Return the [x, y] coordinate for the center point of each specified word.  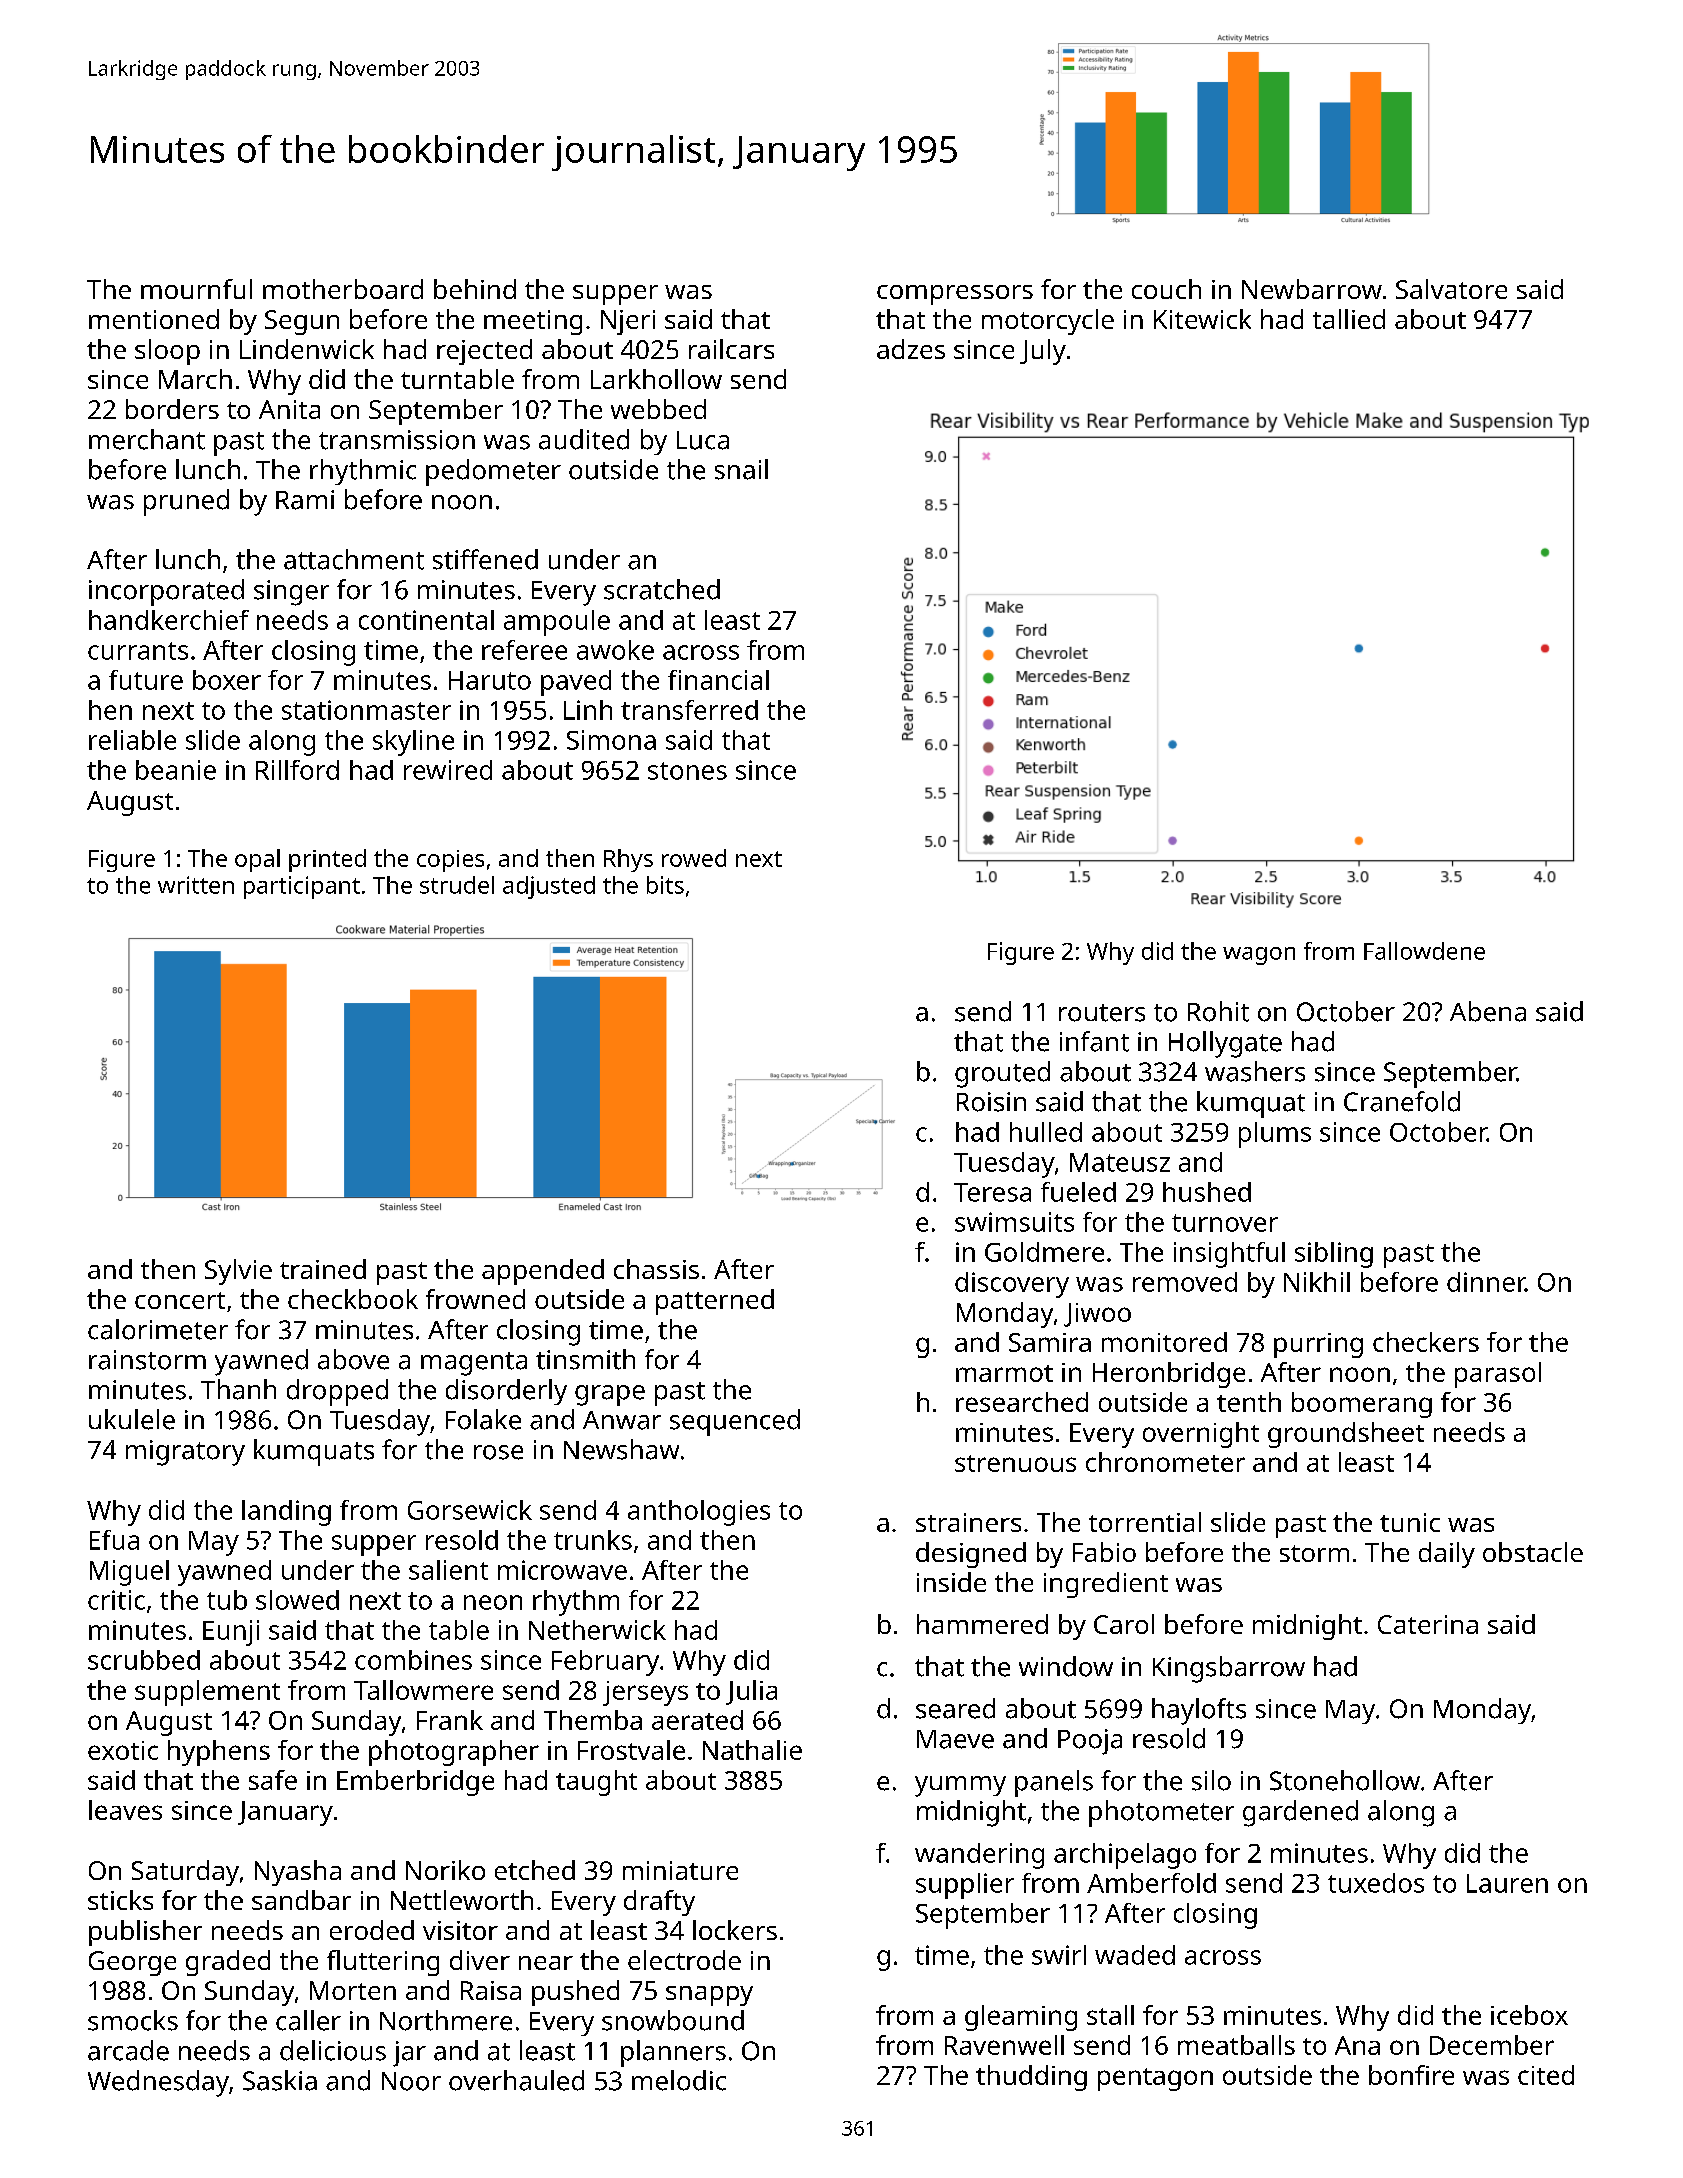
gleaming [1021, 2018]
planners [673, 2053]
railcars [731, 349]
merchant [147, 439]
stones [687, 771]
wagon [1259, 956]
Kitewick [1202, 319]
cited [1546, 2075]
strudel [457, 885]
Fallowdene [1424, 951]
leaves [125, 1810]
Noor [411, 2081]
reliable [132, 740]
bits [665, 885]
